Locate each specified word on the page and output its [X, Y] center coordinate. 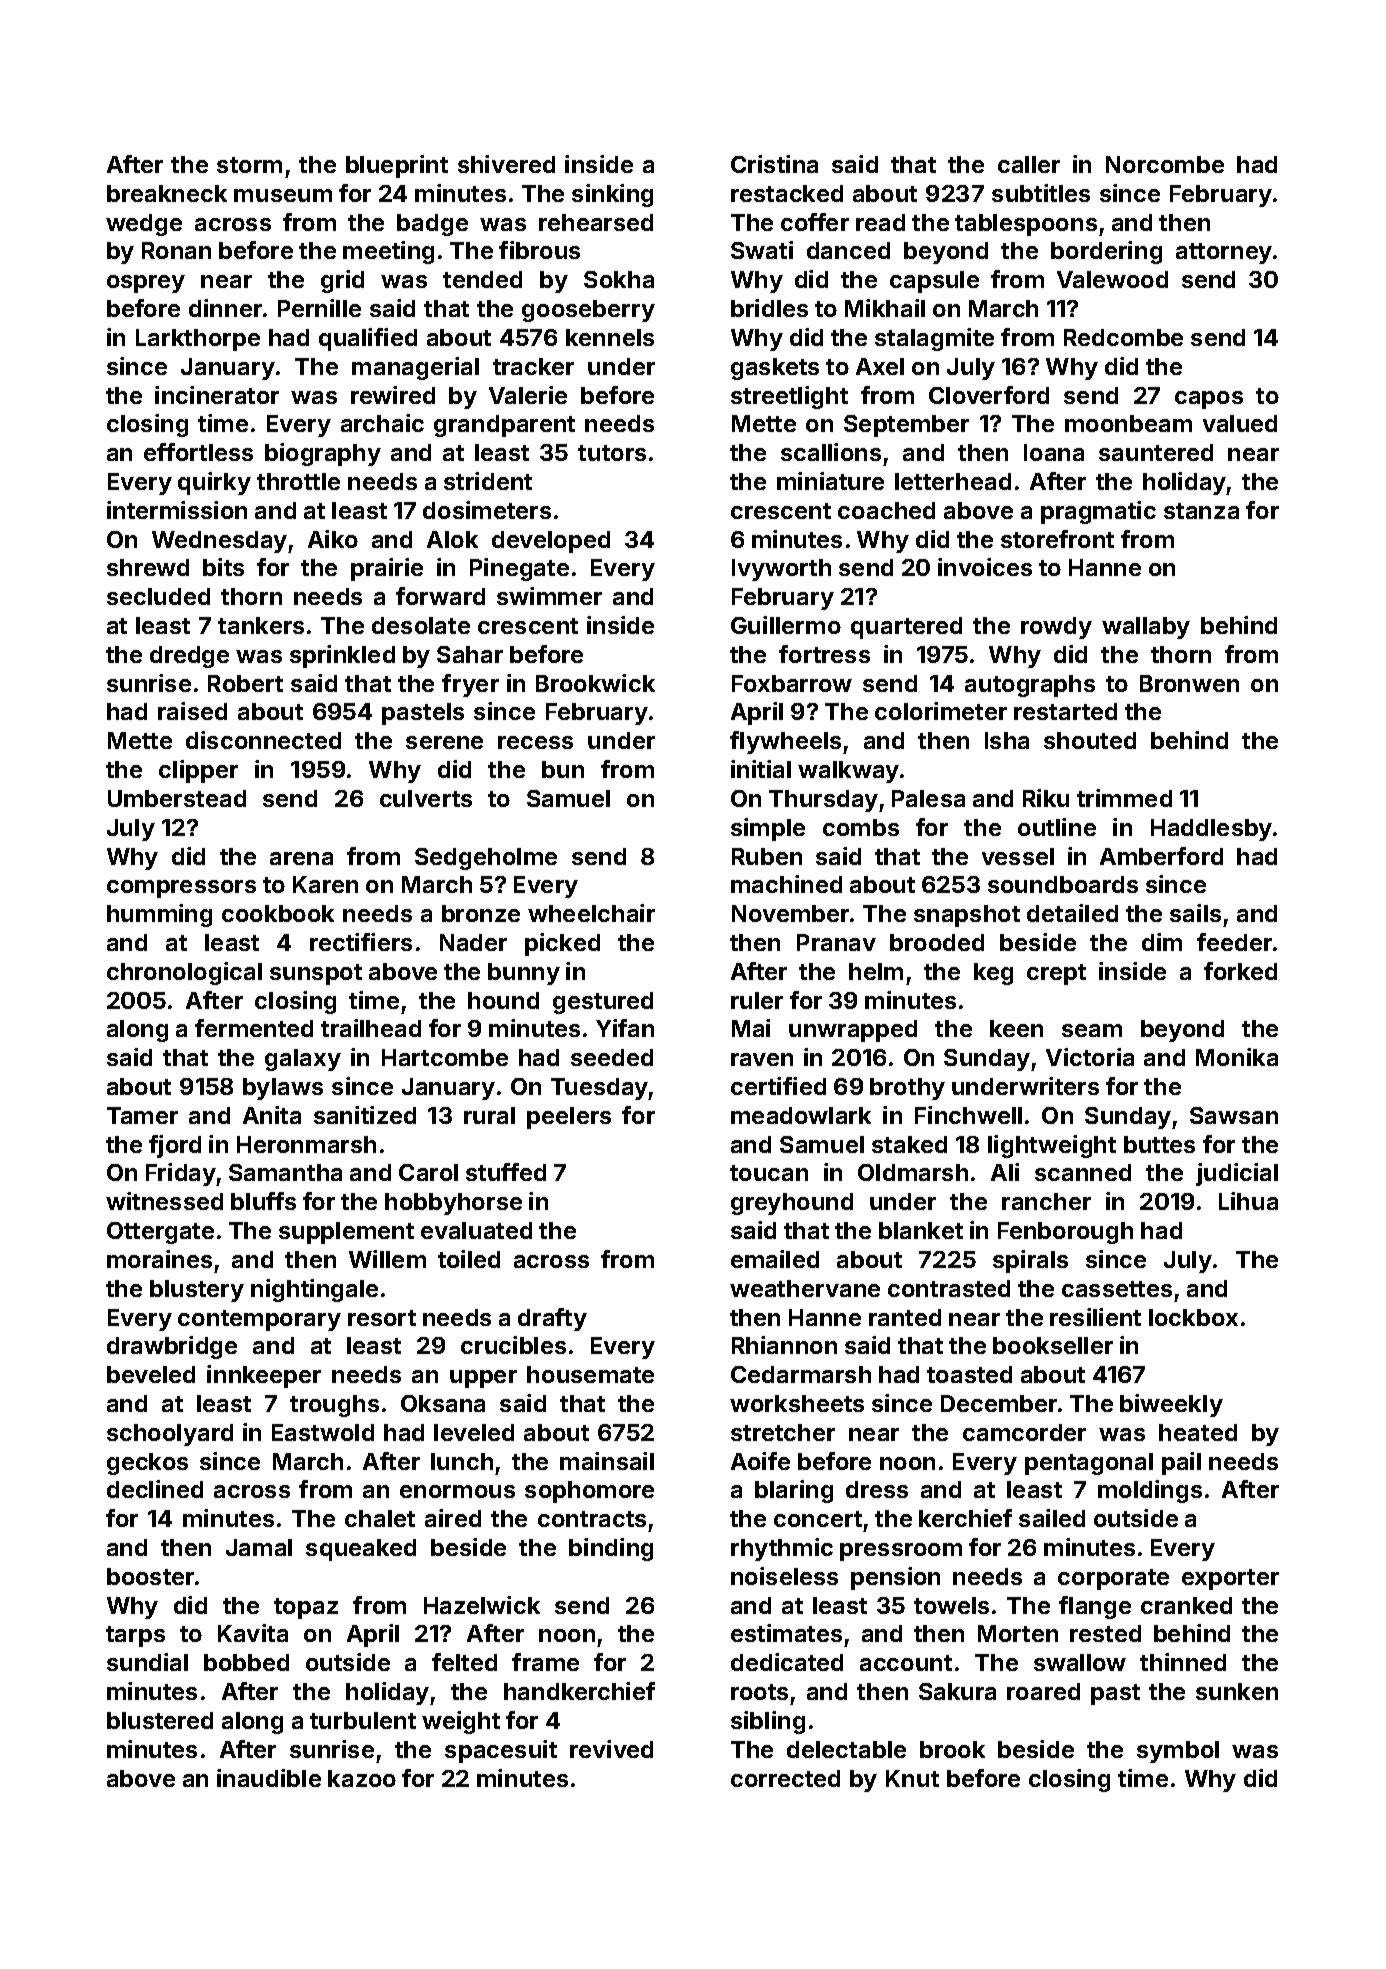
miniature [830, 481]
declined [155, 1489]
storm [249, 165]
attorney [1224, 253]
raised [192, 711]
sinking [612, 195]
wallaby [1146, 628]
